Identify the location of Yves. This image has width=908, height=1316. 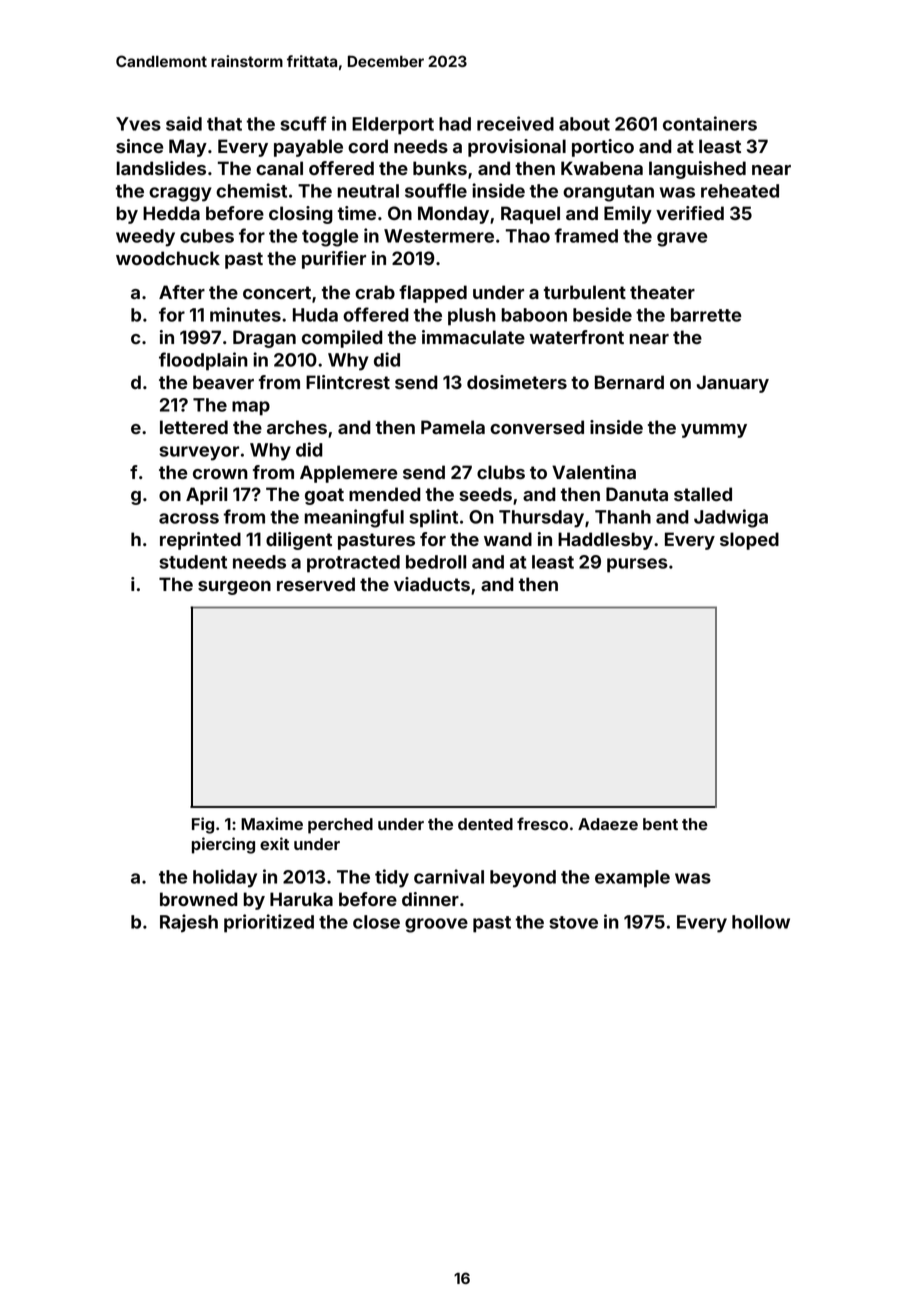
(138, 124).
